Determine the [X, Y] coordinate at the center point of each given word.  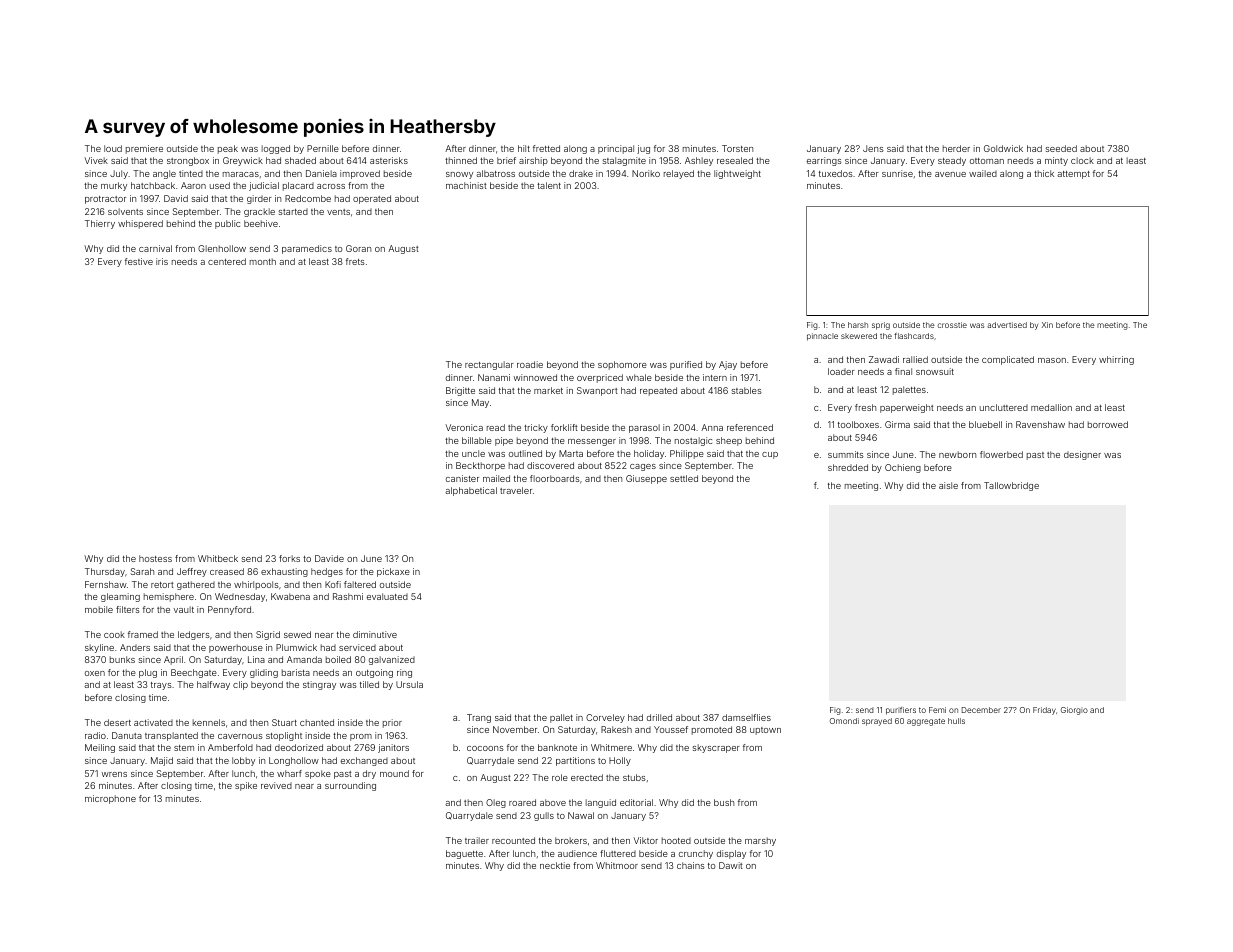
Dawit [731, 865]
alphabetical [471, 491]
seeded [1061, 148]
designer [1082, 455]
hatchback [153, 185]
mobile [99, 609]
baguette [464, 854]
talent [549, 185]
